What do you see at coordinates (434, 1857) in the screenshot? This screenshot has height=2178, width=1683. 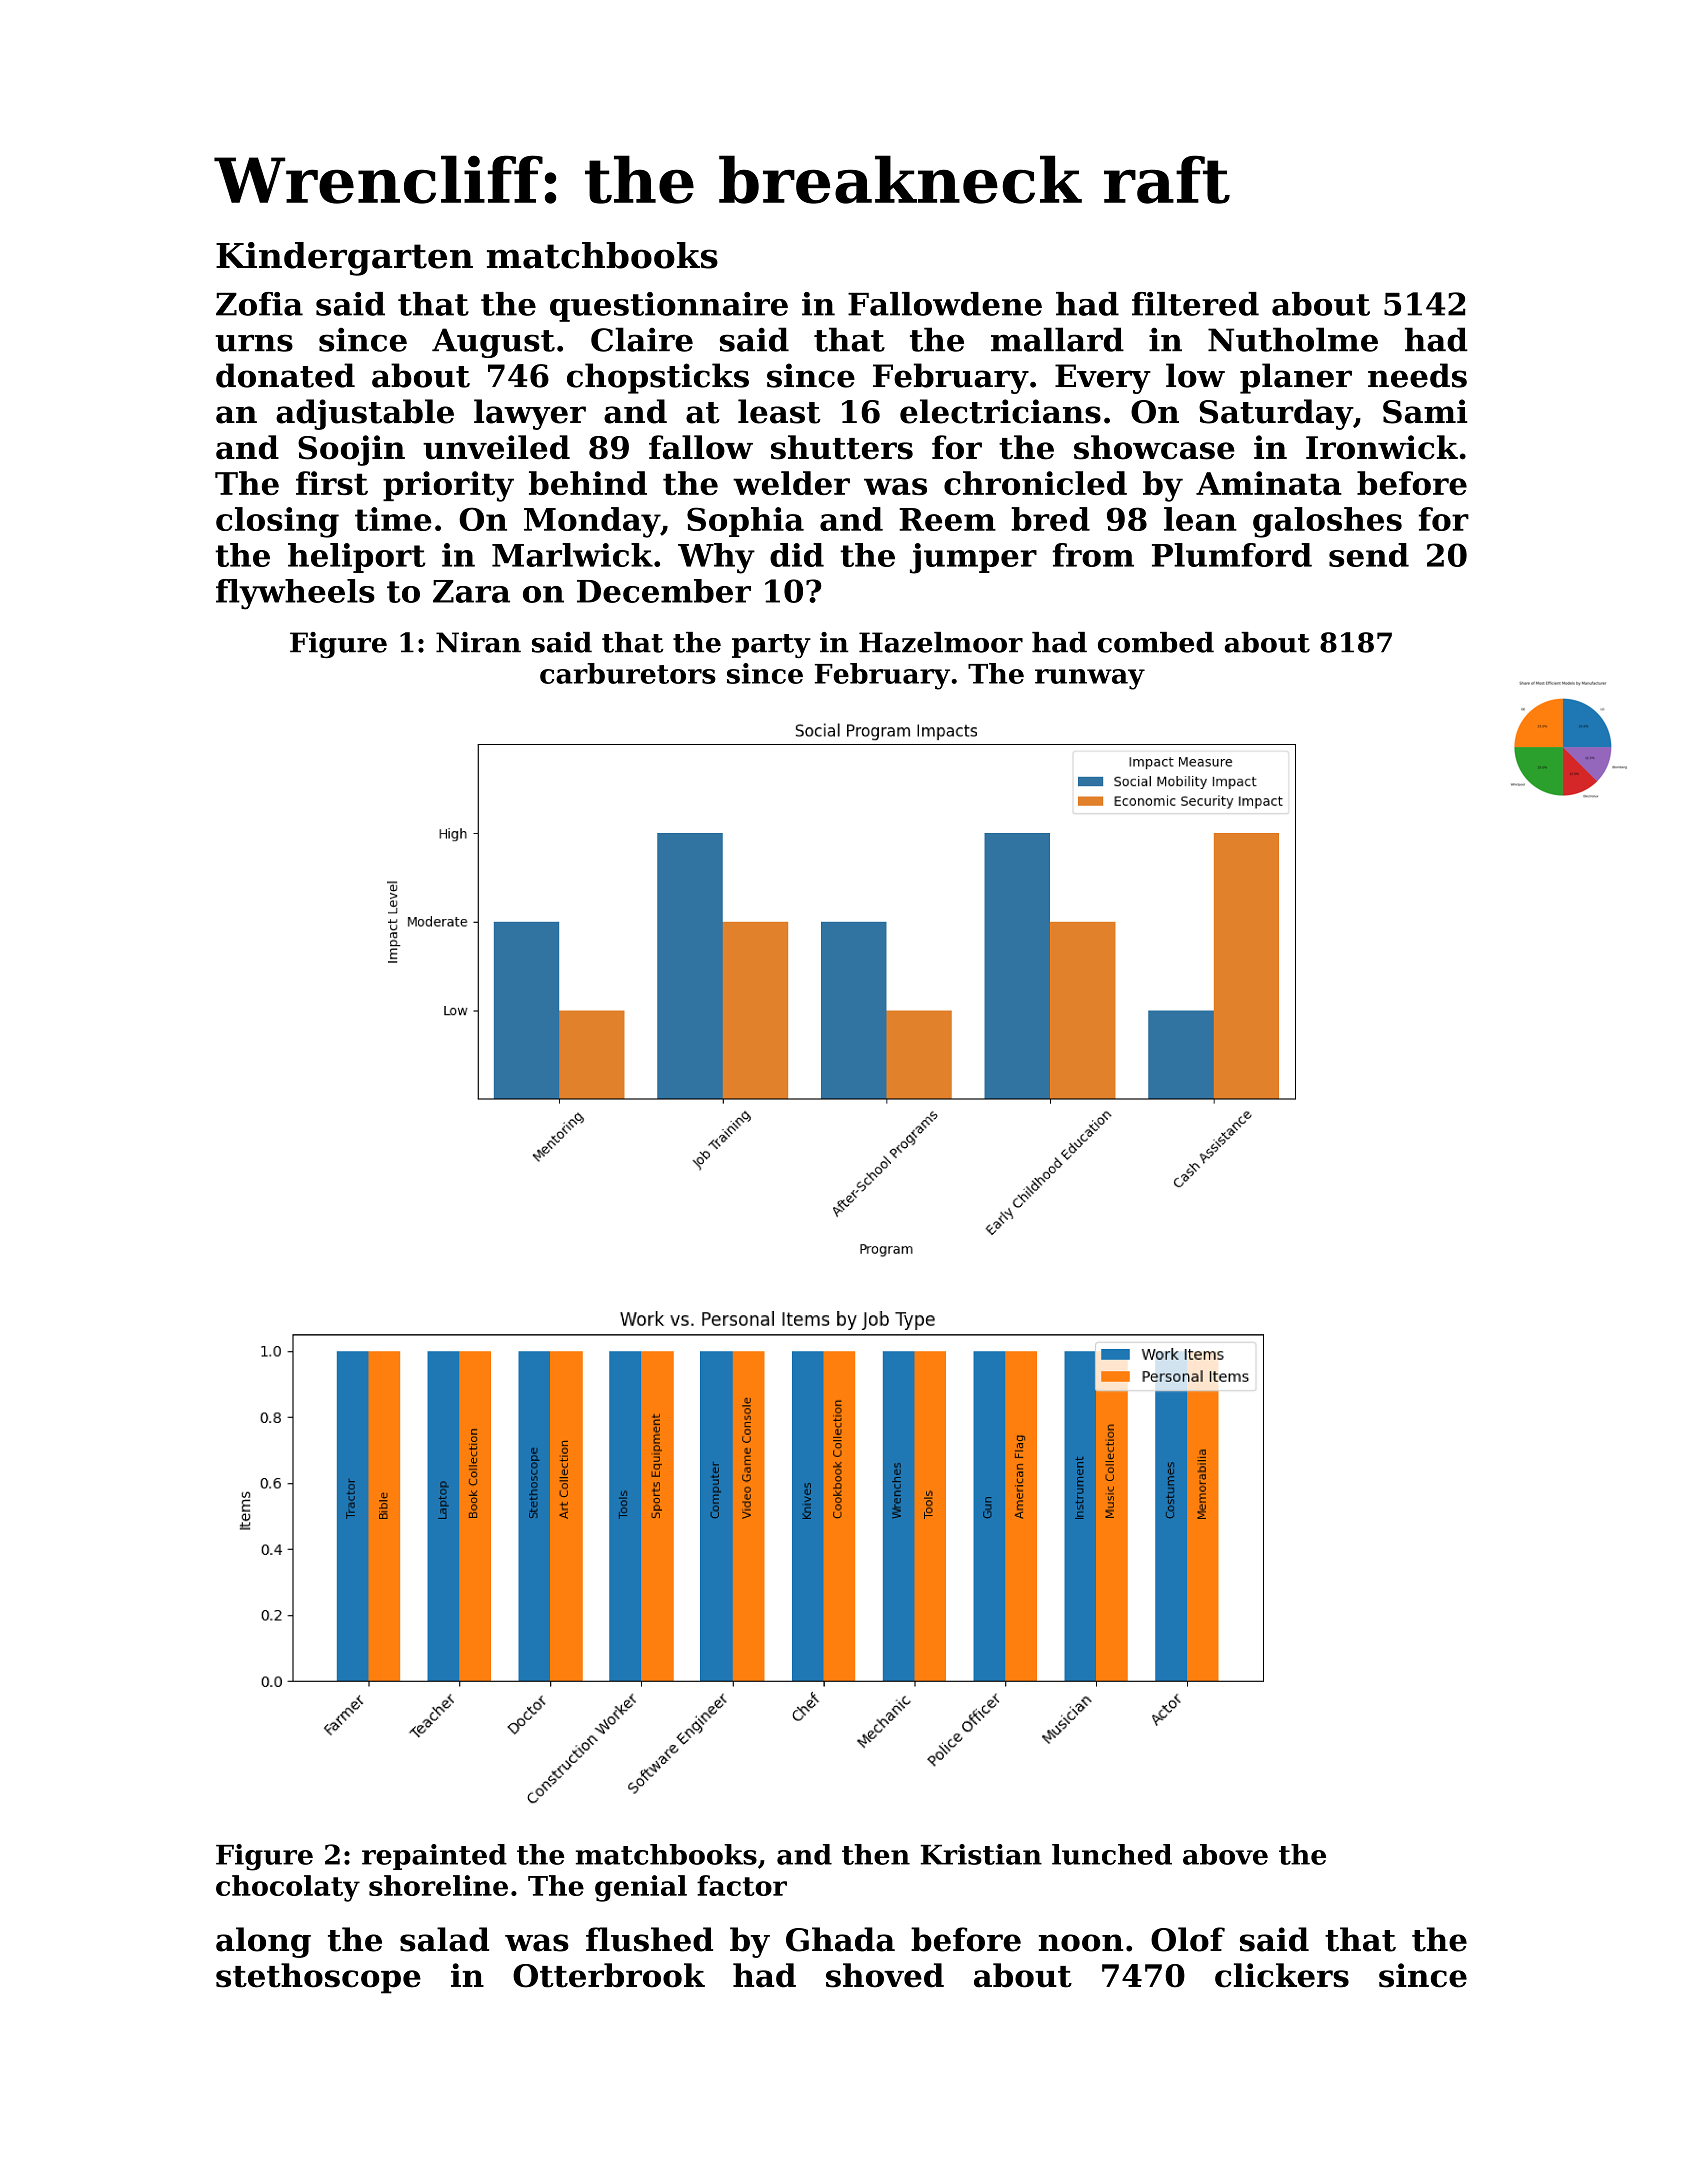 I see `repainted` at bounding box center [434, 1857].
